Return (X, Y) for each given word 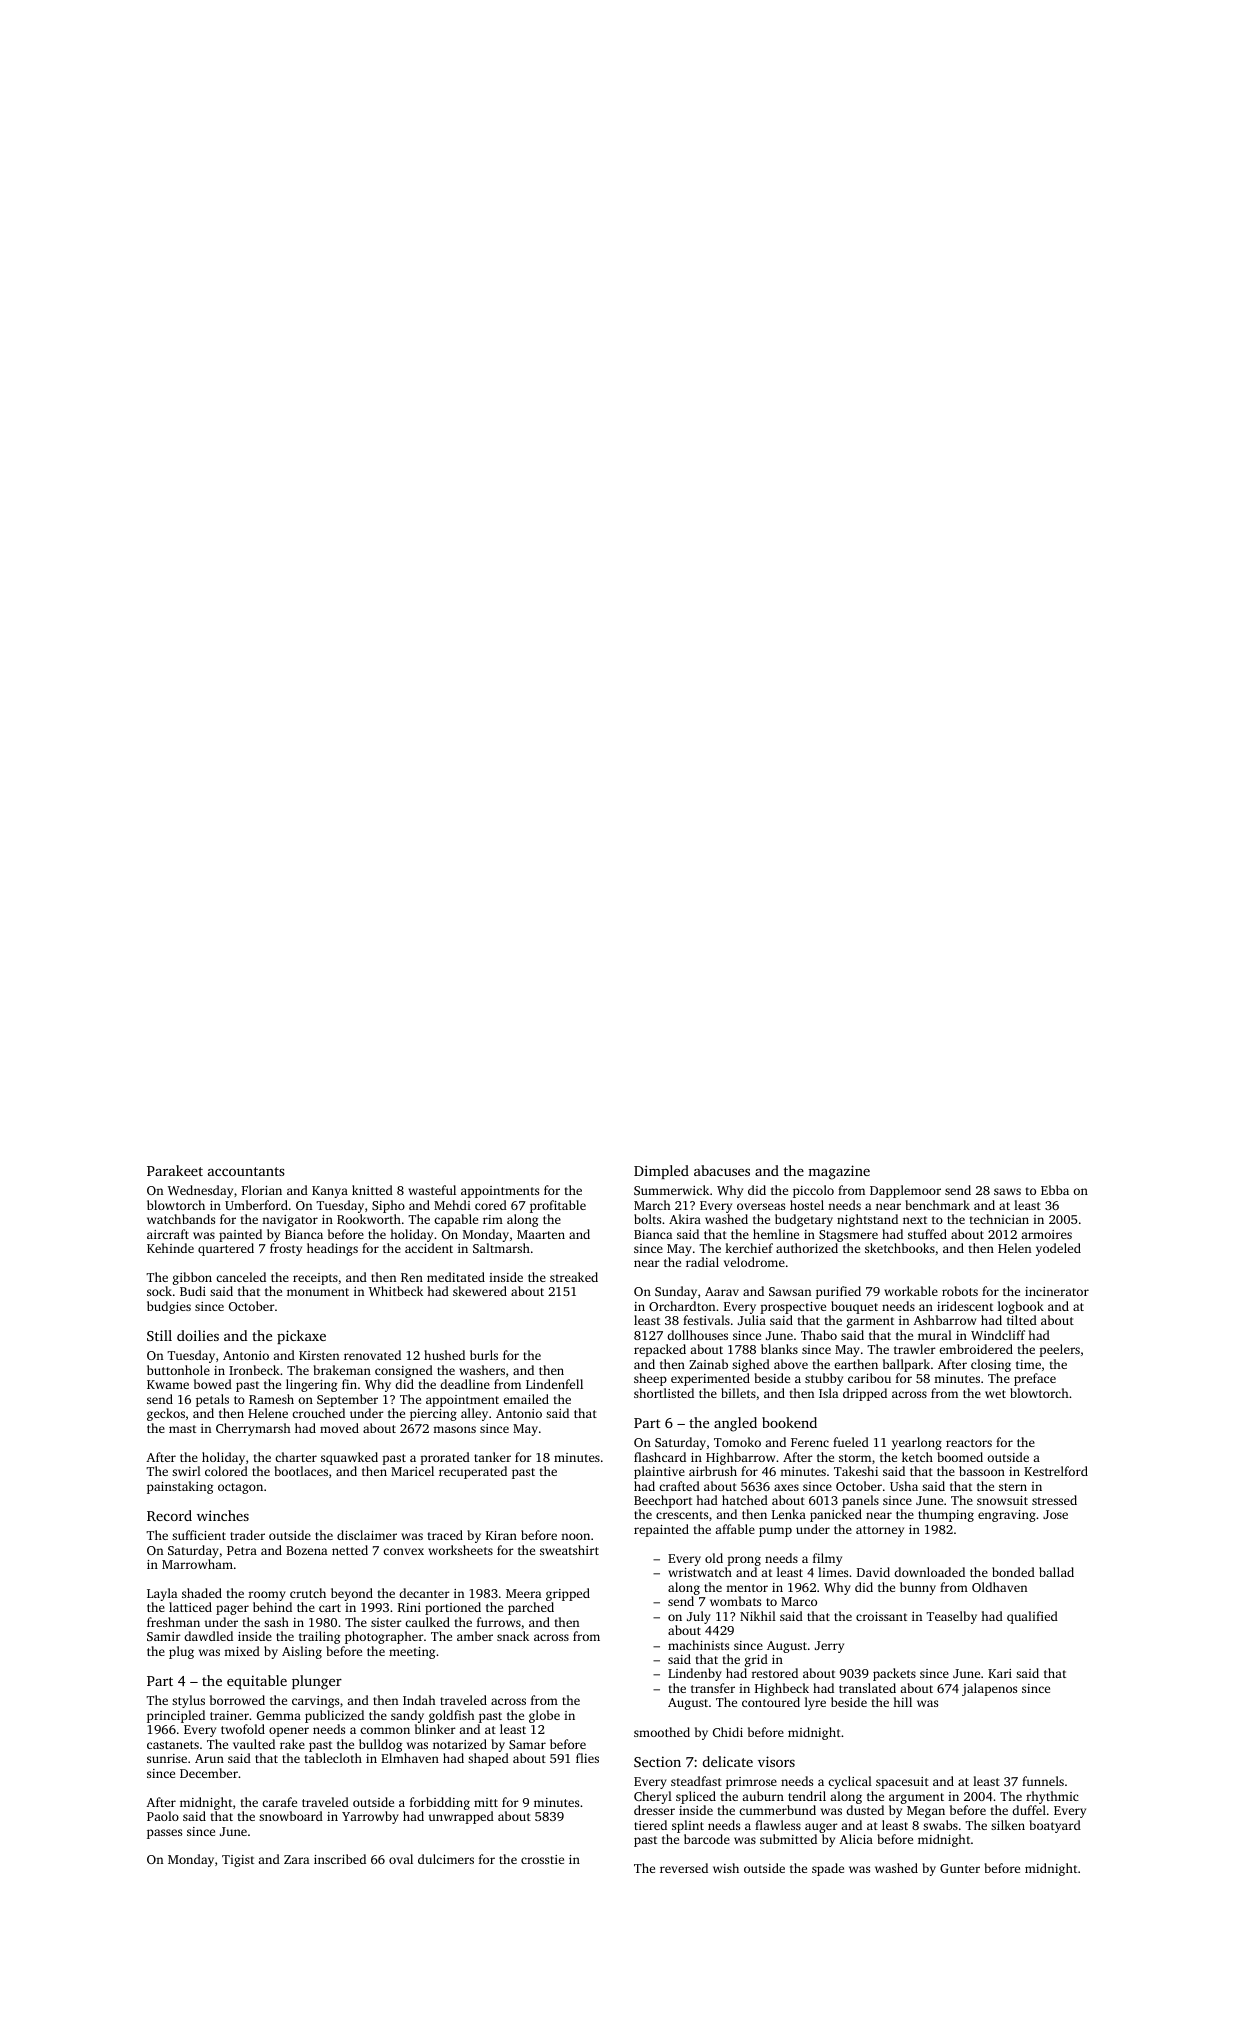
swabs (940, 1825)
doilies (198, 1335)
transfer (713, 1688)
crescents (682, 1515)
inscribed (340, 1859)
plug (181, 1652)
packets (894, 1674)
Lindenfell (554, 1384)
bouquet (854, 1307)
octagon (240, 1488)
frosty (286, 1249)
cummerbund (777, 1810)
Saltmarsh (501, 1248)
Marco (799, 1601)
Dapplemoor (905, 1191)
